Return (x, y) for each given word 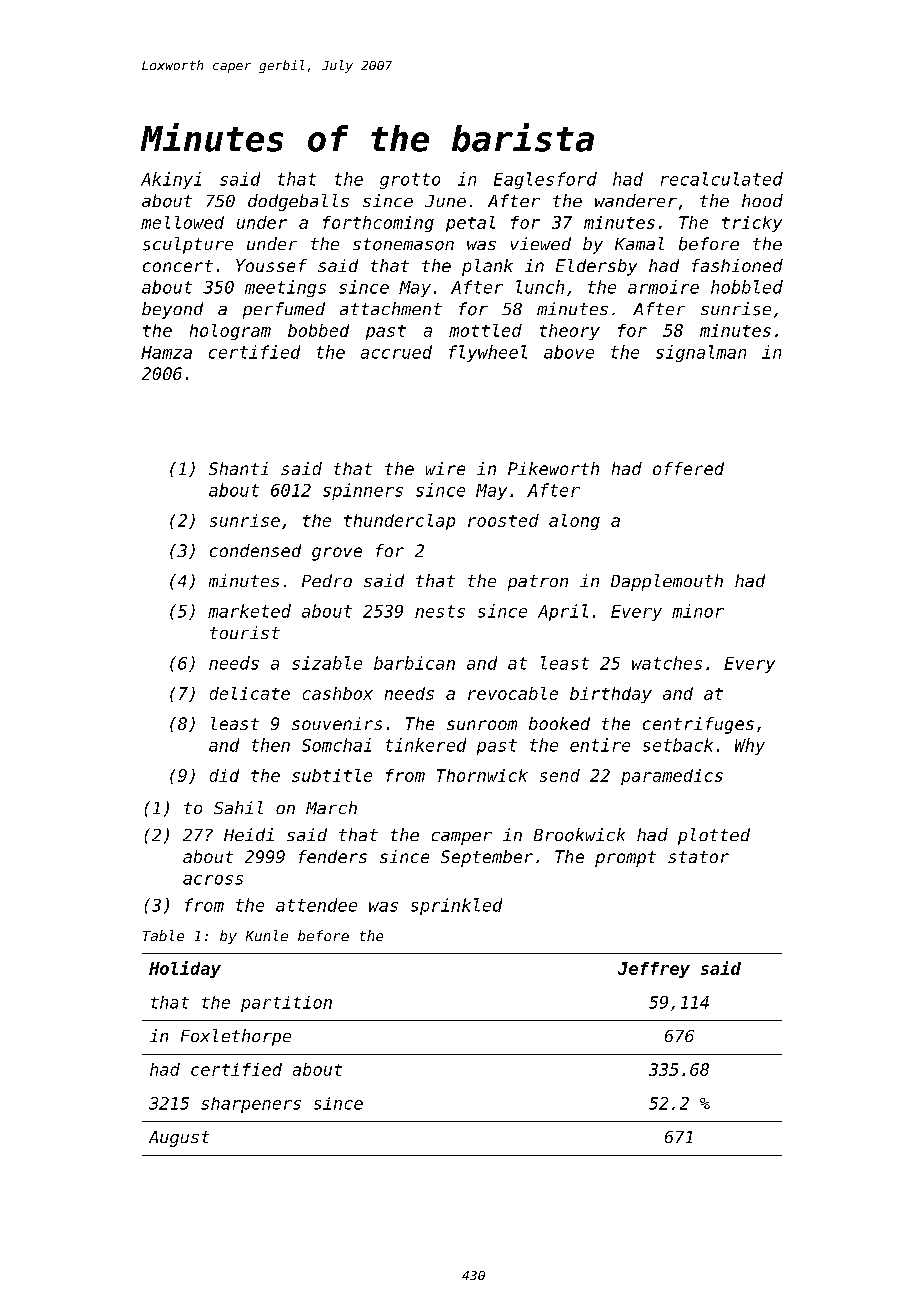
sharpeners (251, 1105)
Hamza (166, 352)
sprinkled (456, 906)
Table (163, 935)
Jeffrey (654, 970)
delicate (250, 693)
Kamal (639, 243)
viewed (541, 243)
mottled (485, 330)
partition (286, 1004)
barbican (414, 663)
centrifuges (698, 725)
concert (178, 266)
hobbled (747, 287)
